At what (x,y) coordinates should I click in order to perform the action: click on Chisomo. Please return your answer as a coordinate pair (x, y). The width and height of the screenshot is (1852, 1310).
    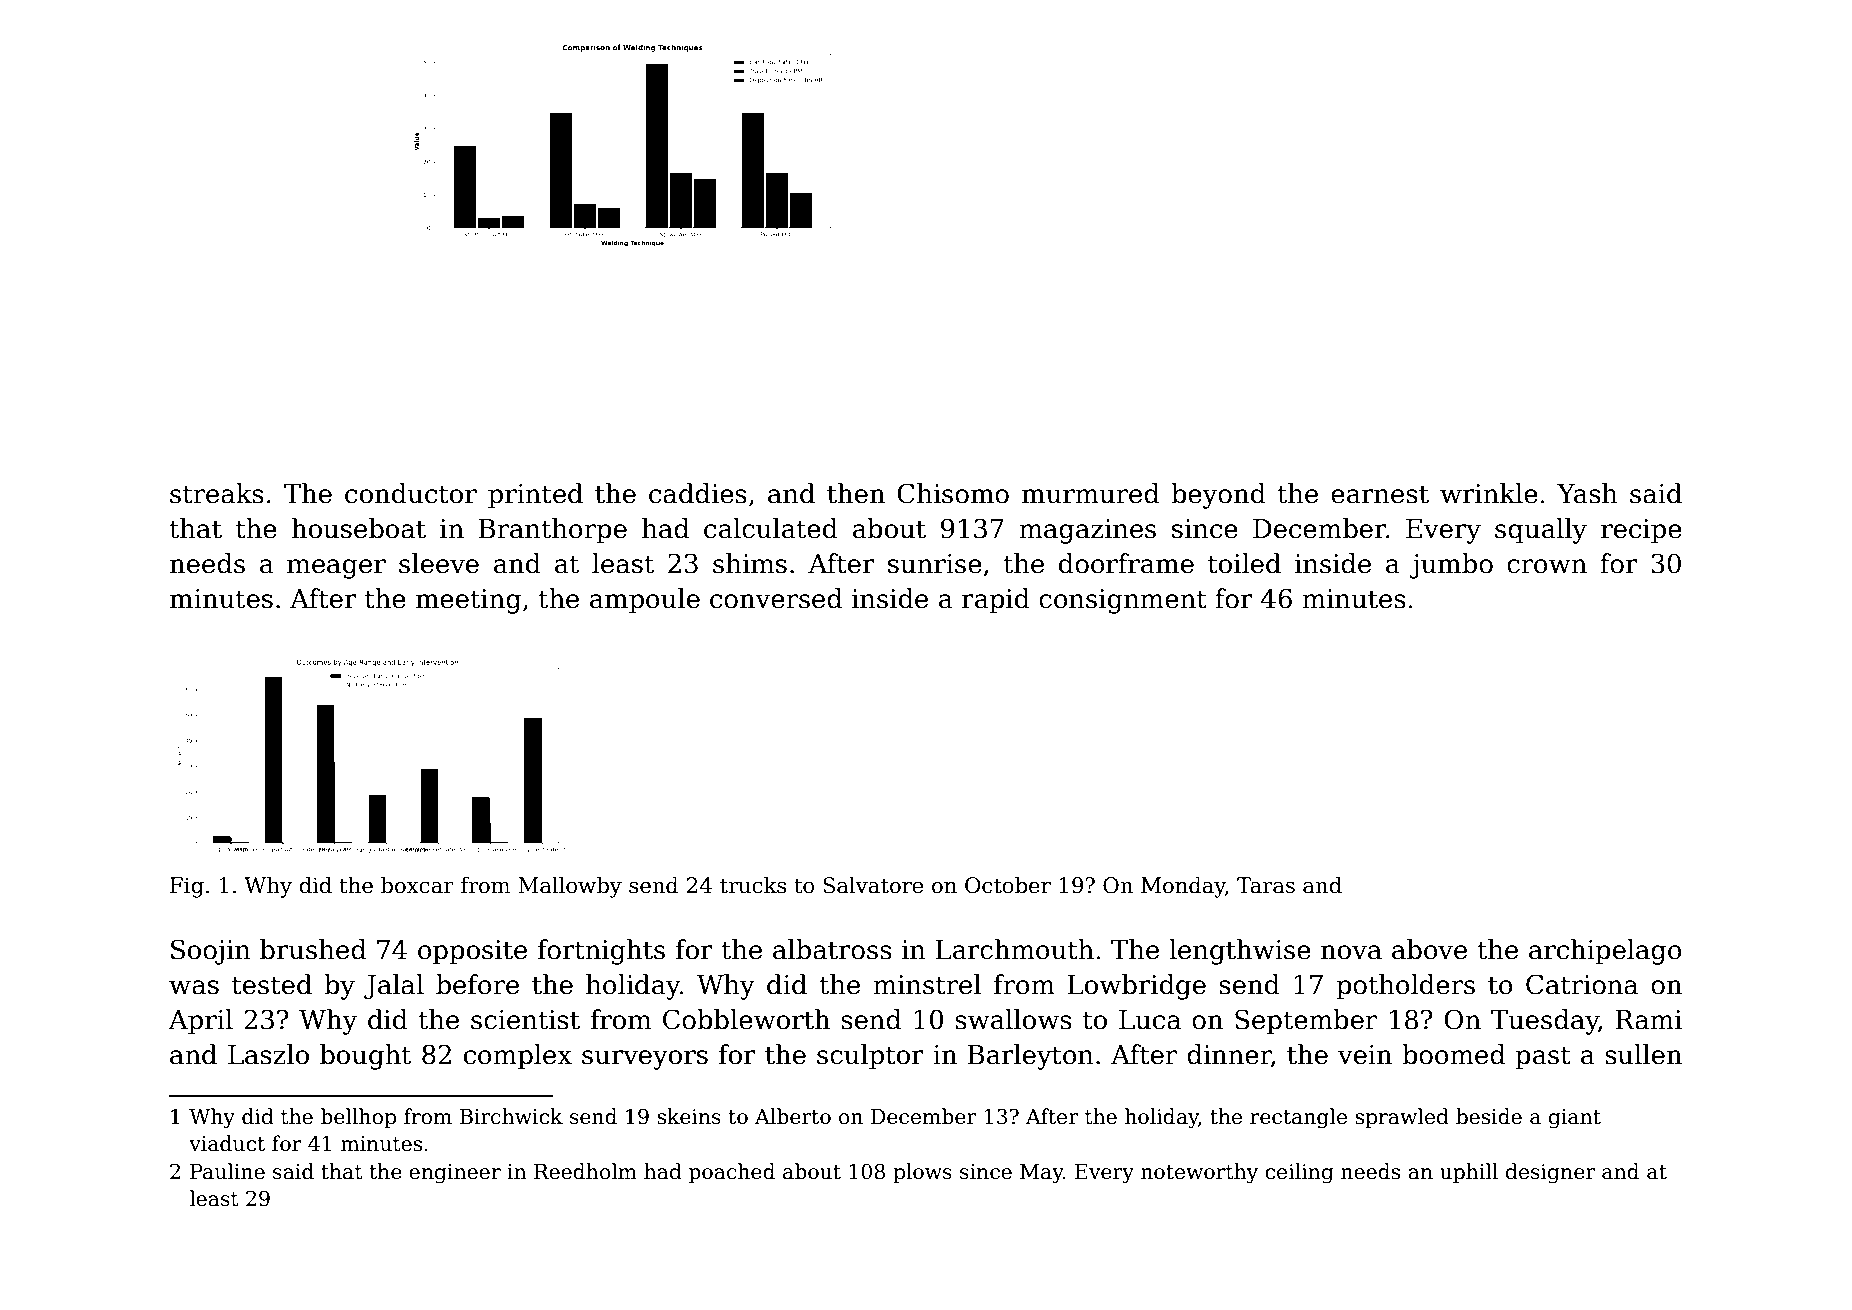
    Looking at the image, I should click on (953, 493).
